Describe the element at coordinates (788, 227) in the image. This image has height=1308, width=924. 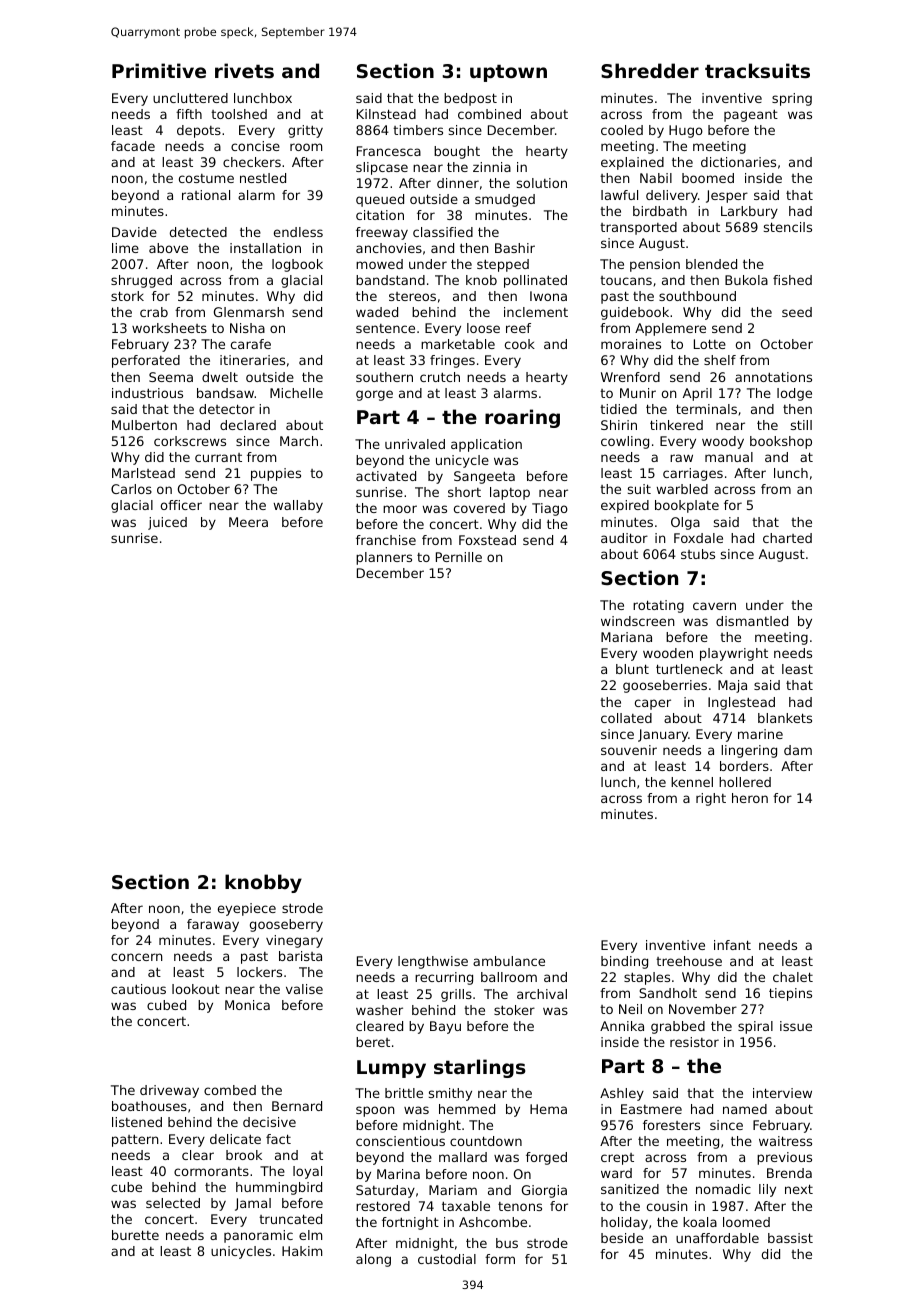
I see `stencils` at that location.
